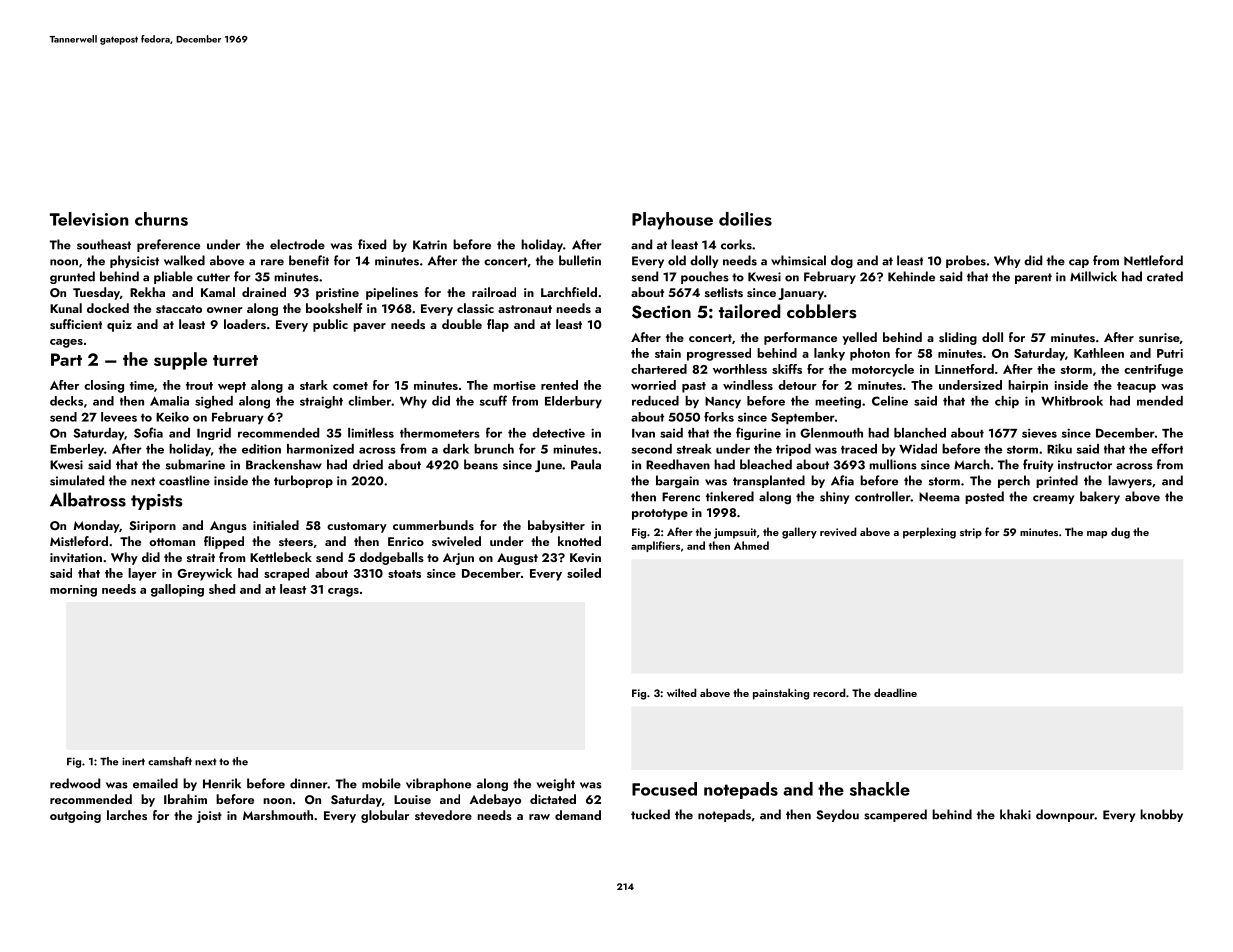 The image size is (1233, 952). I want to click on ottoman, so click(172, 542).
